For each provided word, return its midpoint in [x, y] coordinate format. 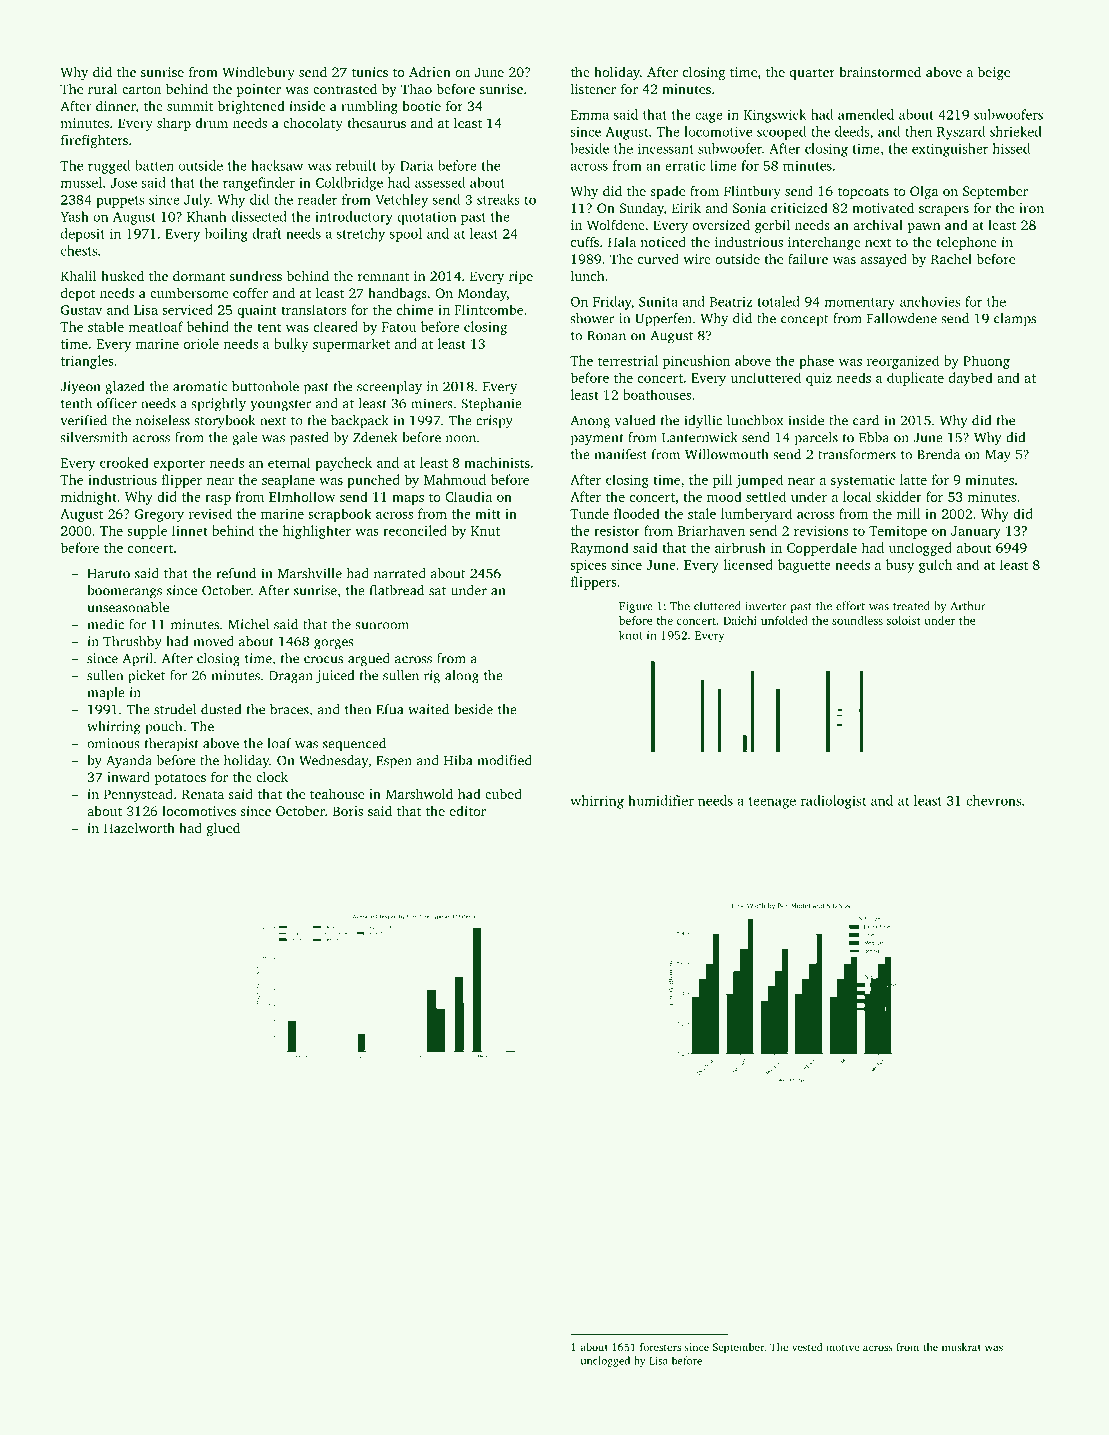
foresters [660, 1347]
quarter [812, 74]
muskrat [961, 1347]
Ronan [606, 336]
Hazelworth [139, 827]
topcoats [863, 193]
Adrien [430, 71]
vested [807, 1347]
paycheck [343, 464]
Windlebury [258, 73]
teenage [772, 803]
